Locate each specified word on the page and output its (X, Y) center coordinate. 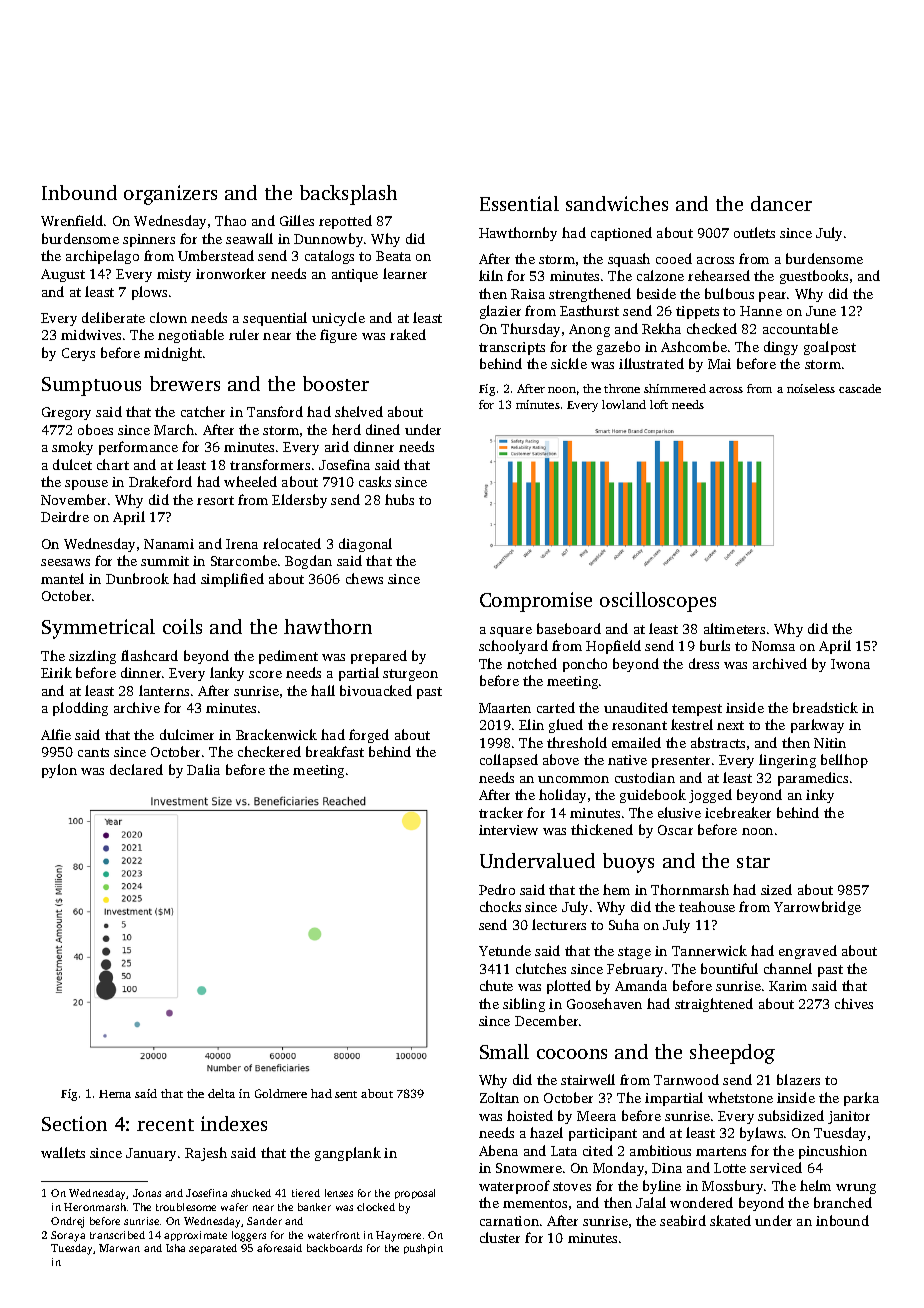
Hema (115, 1094)
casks (375, 481)
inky (820, 796)
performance (138, 448)
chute (496, 985)
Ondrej (67, 1222)
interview (508, 830)
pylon (59, 771)
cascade (860, 388)
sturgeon (410, 675)
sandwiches (617, 203)
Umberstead (216, 255)
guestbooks (814, 277)
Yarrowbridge (817, 908)
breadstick (825, 707)
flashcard (149, 655)
